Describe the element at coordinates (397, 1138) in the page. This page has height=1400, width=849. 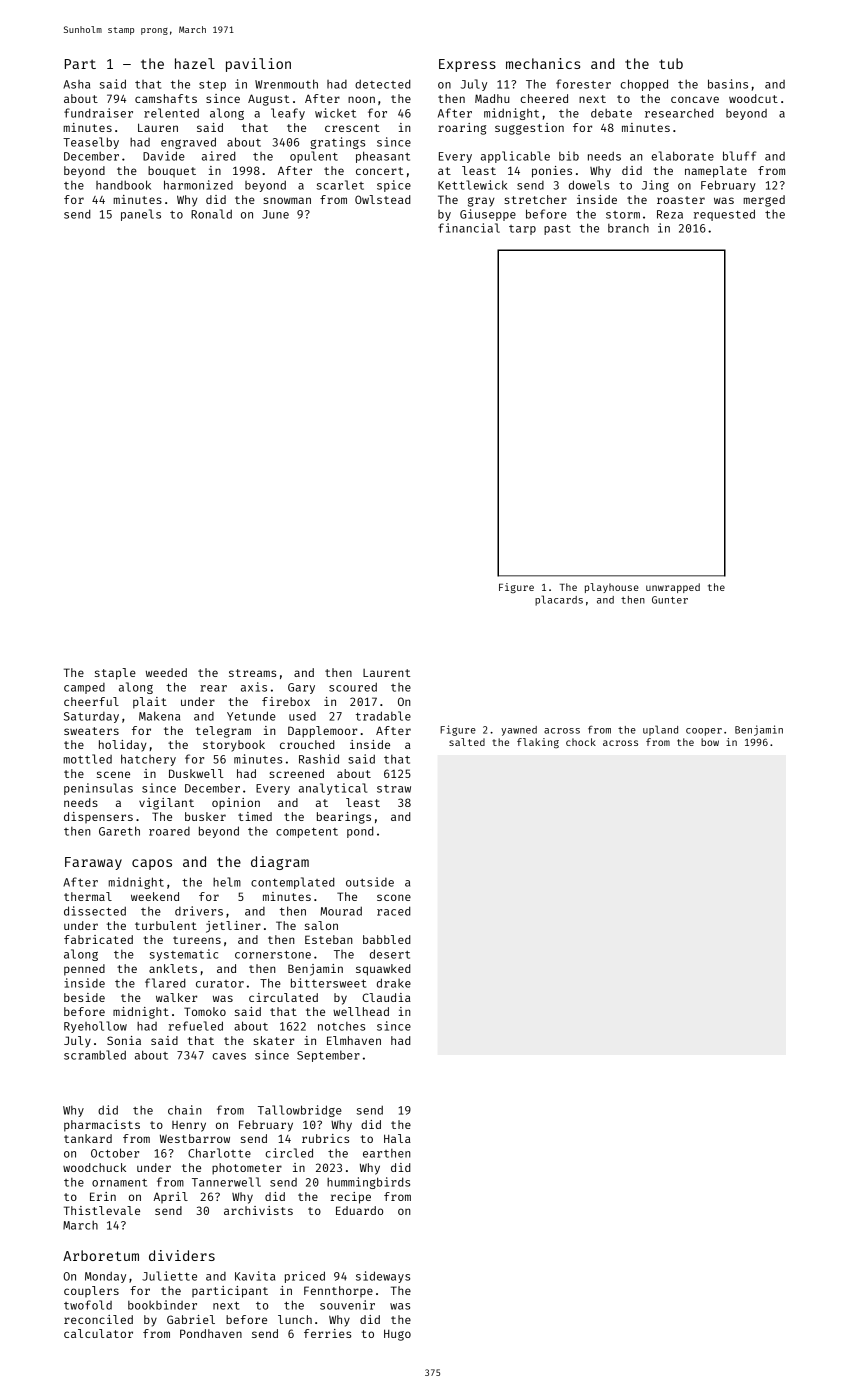
I see `Hala` at that location.
